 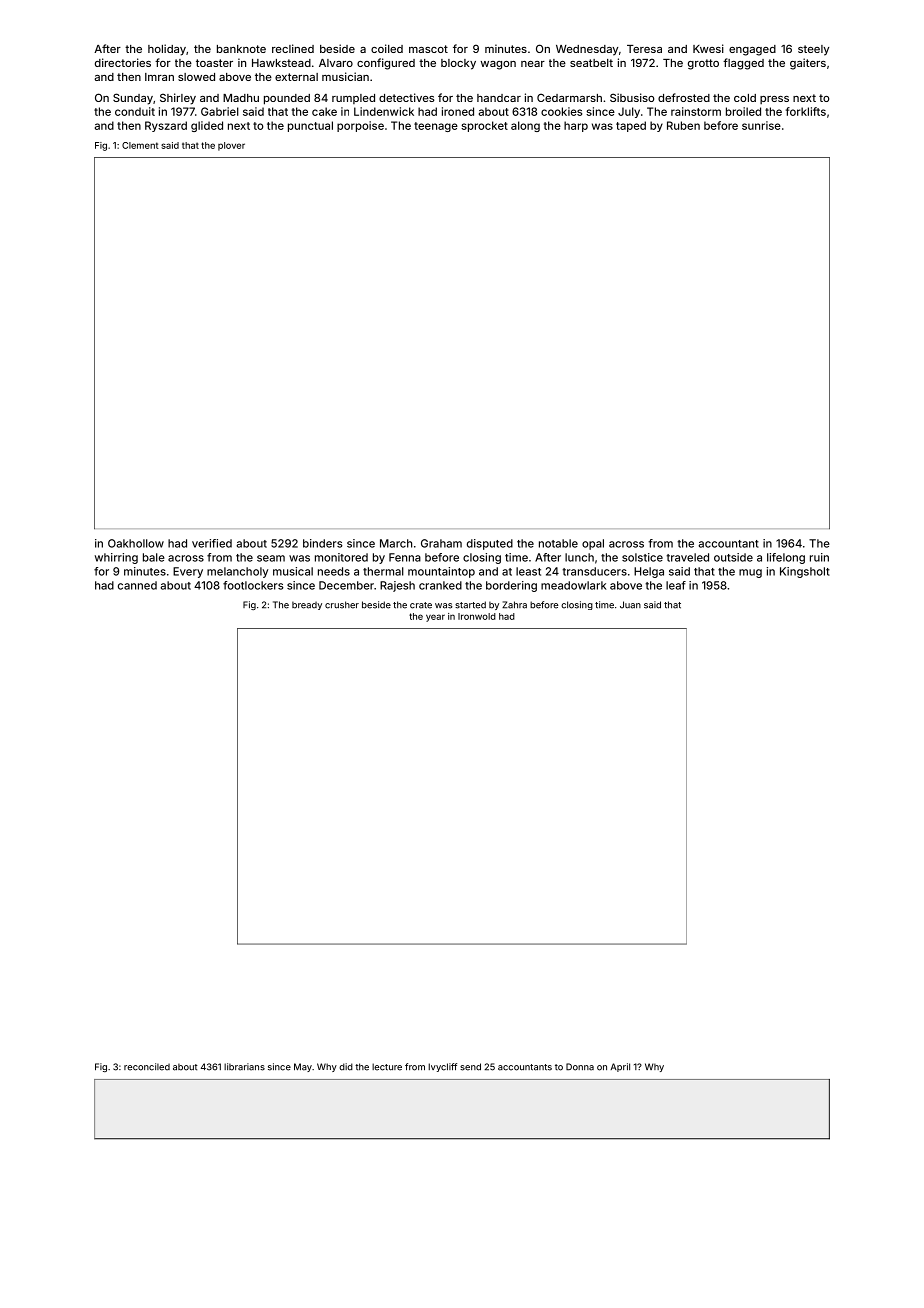 What do you see at coordinates (484, 126) in the image?
I see `sprocket` at bounding box center [484, 126].
